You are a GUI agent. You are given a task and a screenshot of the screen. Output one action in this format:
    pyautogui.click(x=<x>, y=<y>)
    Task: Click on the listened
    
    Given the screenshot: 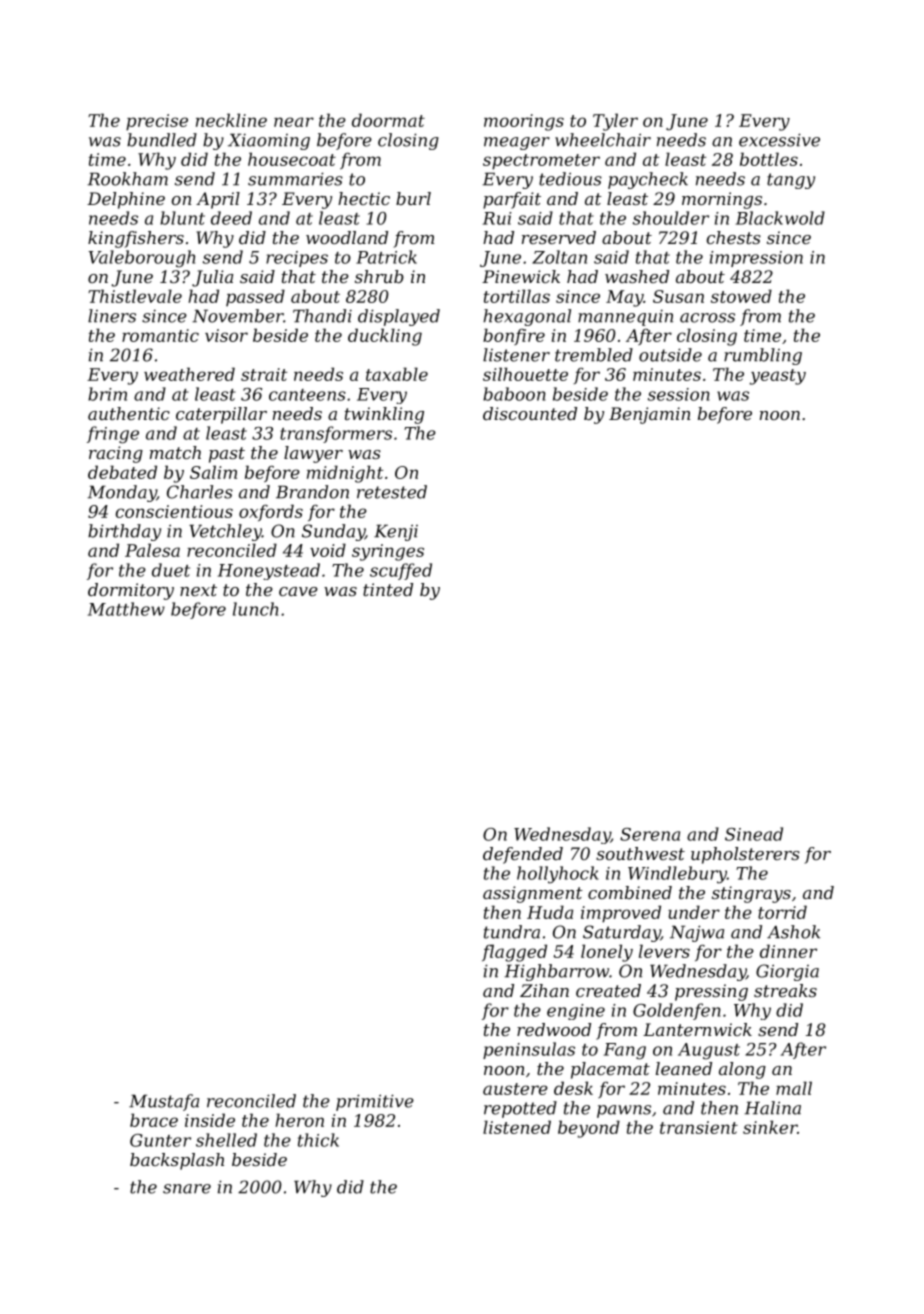 What is the action you would take?
    pyautogui.click(x=517, y=1127)
